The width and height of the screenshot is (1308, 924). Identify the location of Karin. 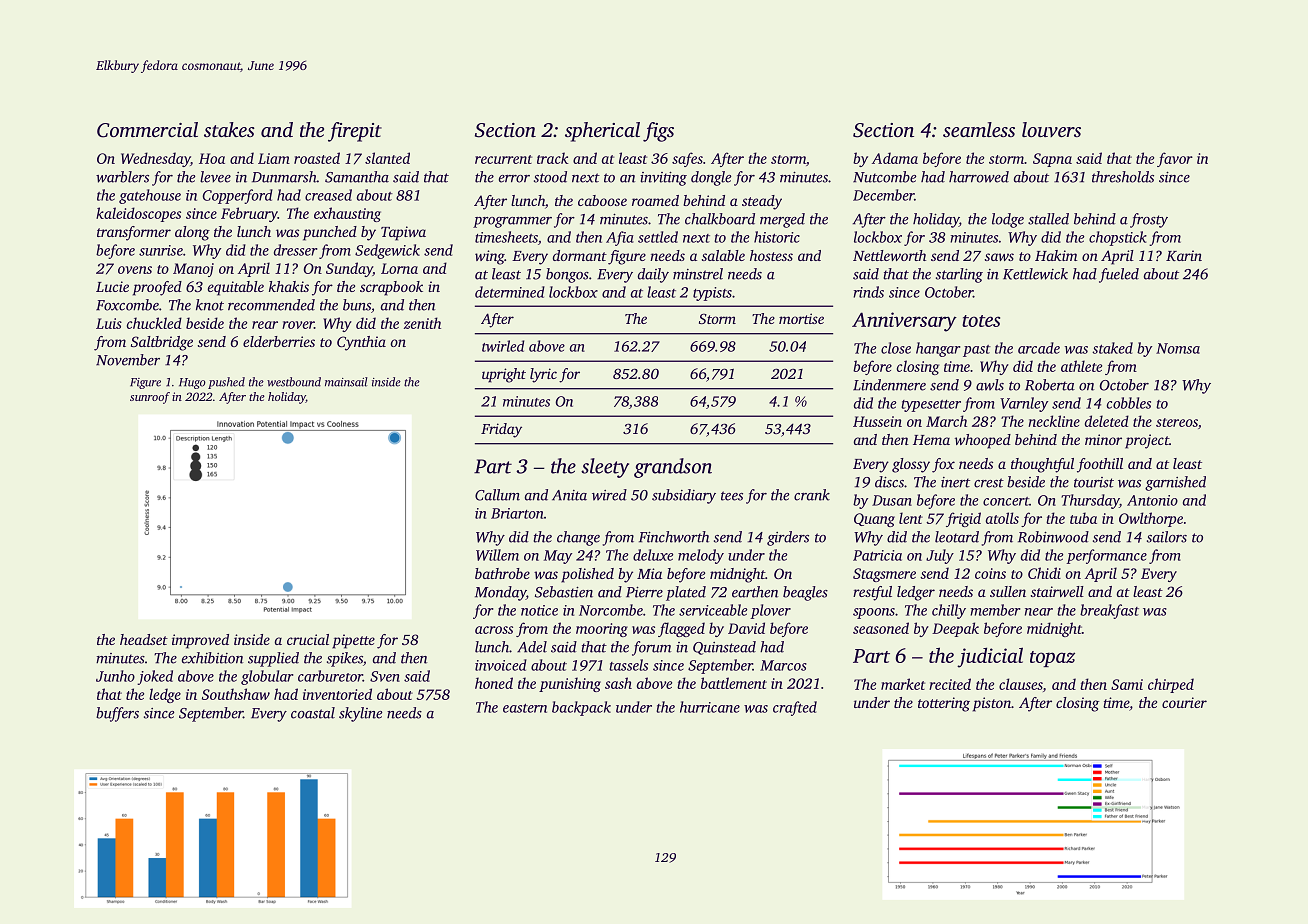
(1184, 255).
